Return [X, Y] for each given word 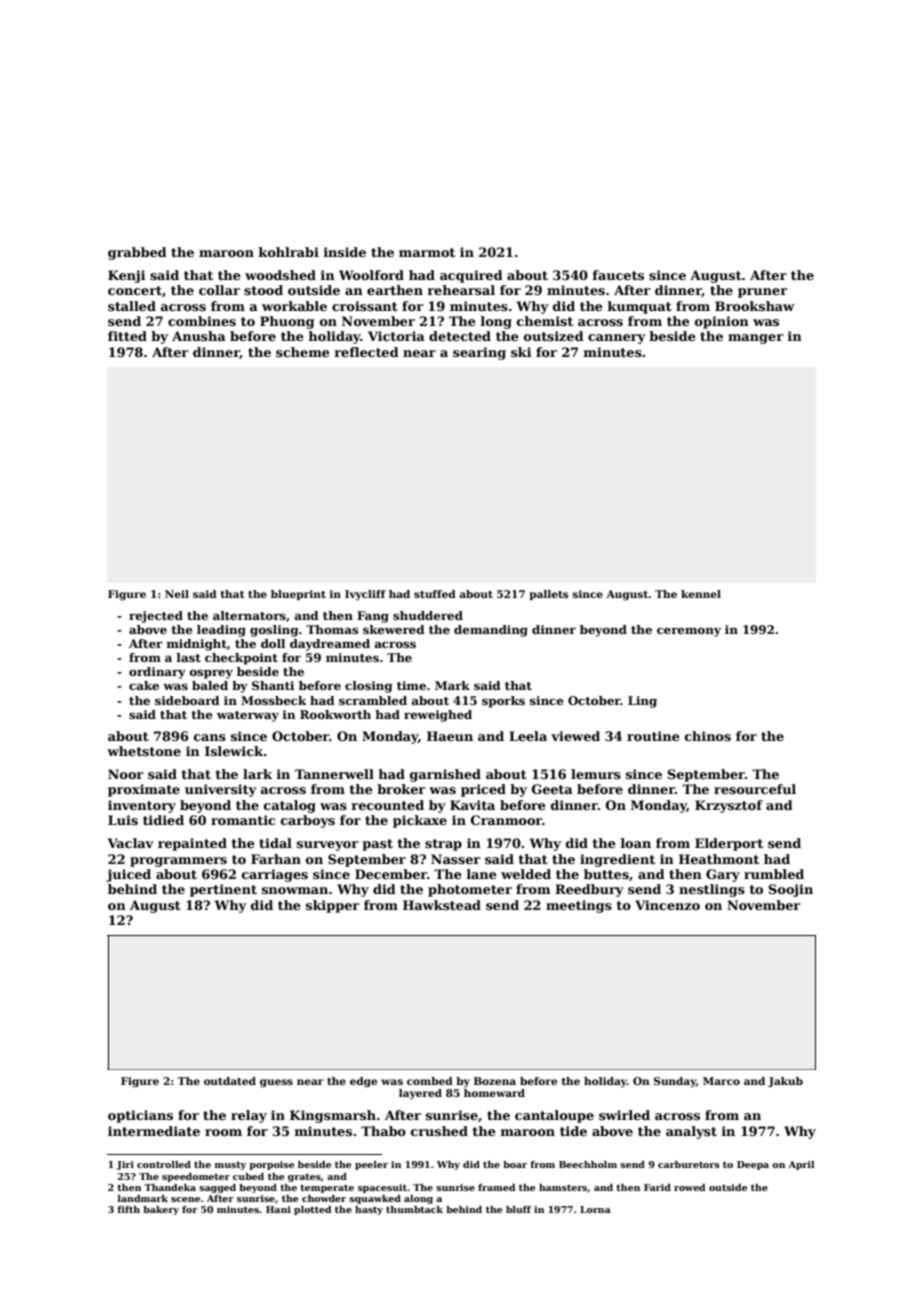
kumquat [640, 307]
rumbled [774, 874]
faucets [618, 275]
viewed [575, 736]
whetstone [144, 751]
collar [219, 290]
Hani [278, 1209]
